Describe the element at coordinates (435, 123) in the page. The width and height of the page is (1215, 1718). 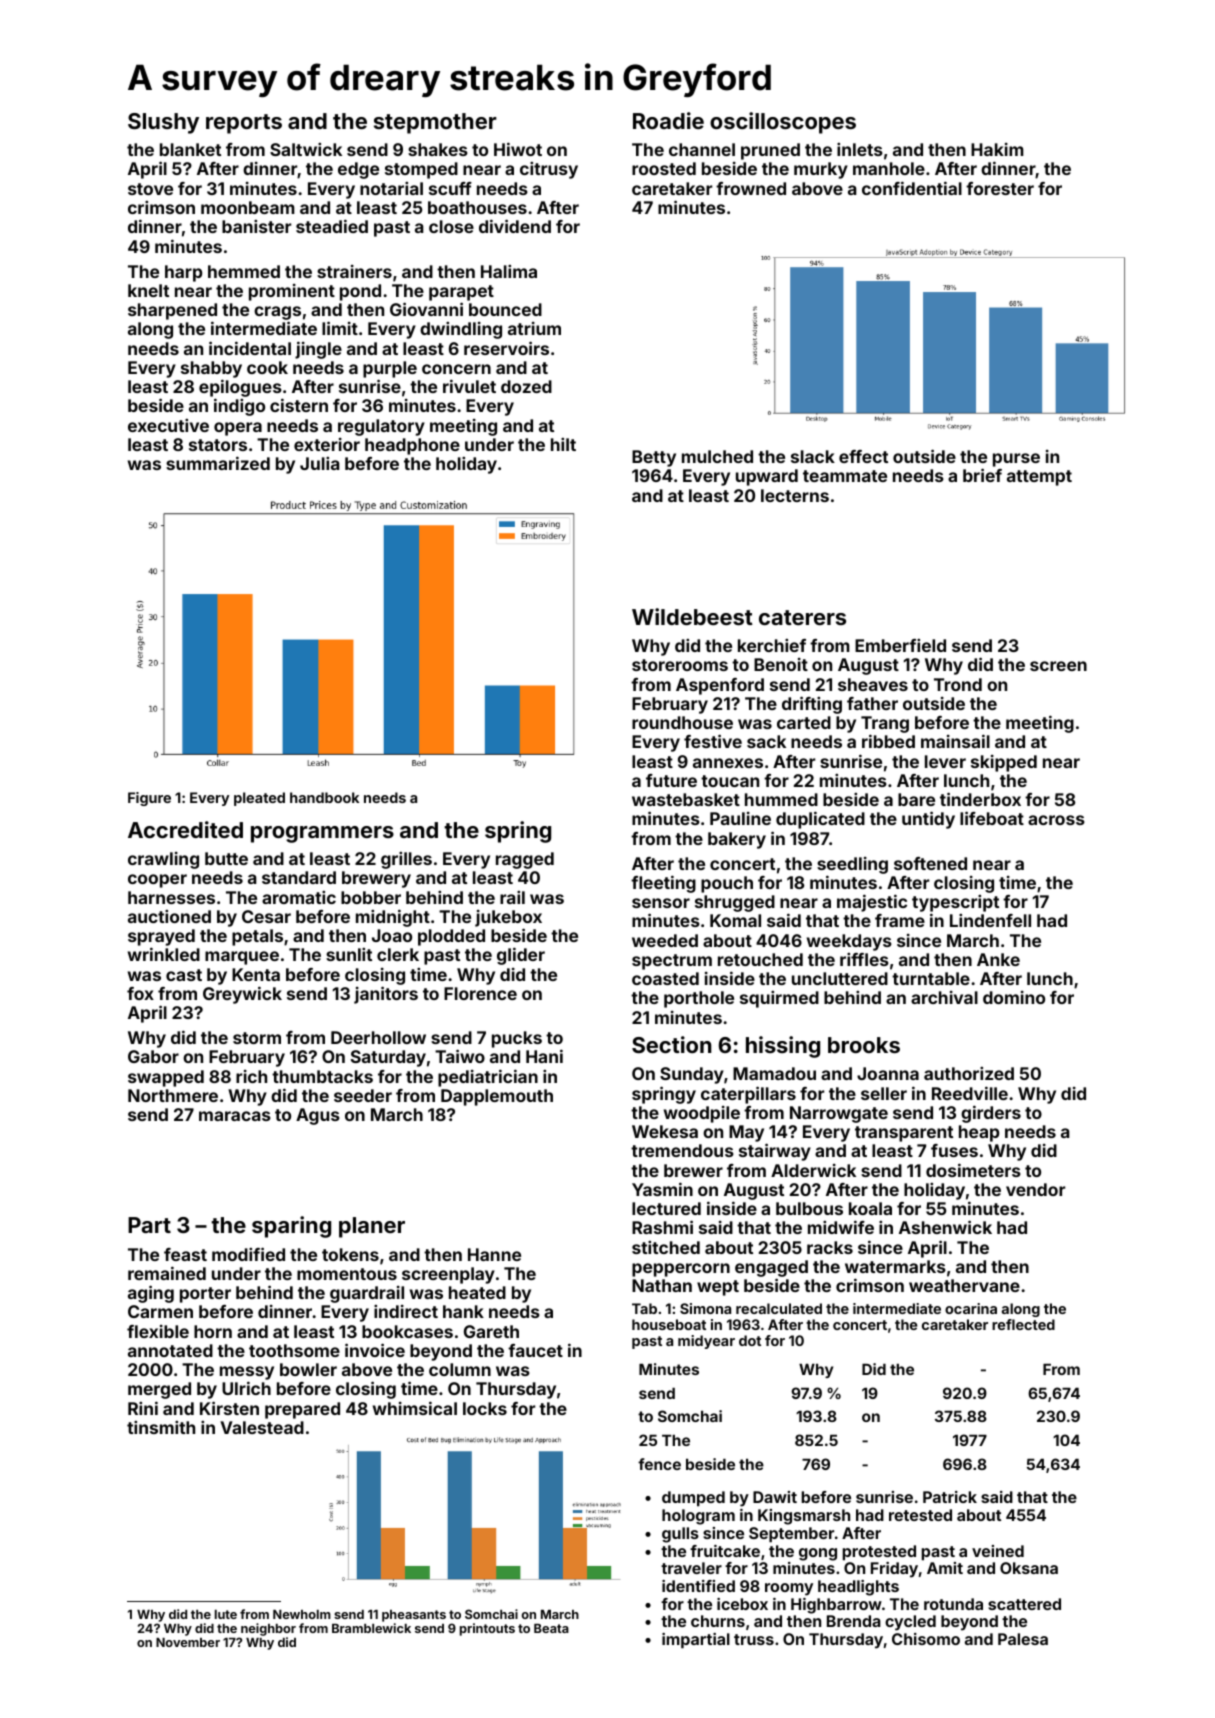
I see `stepmother` at that location.
